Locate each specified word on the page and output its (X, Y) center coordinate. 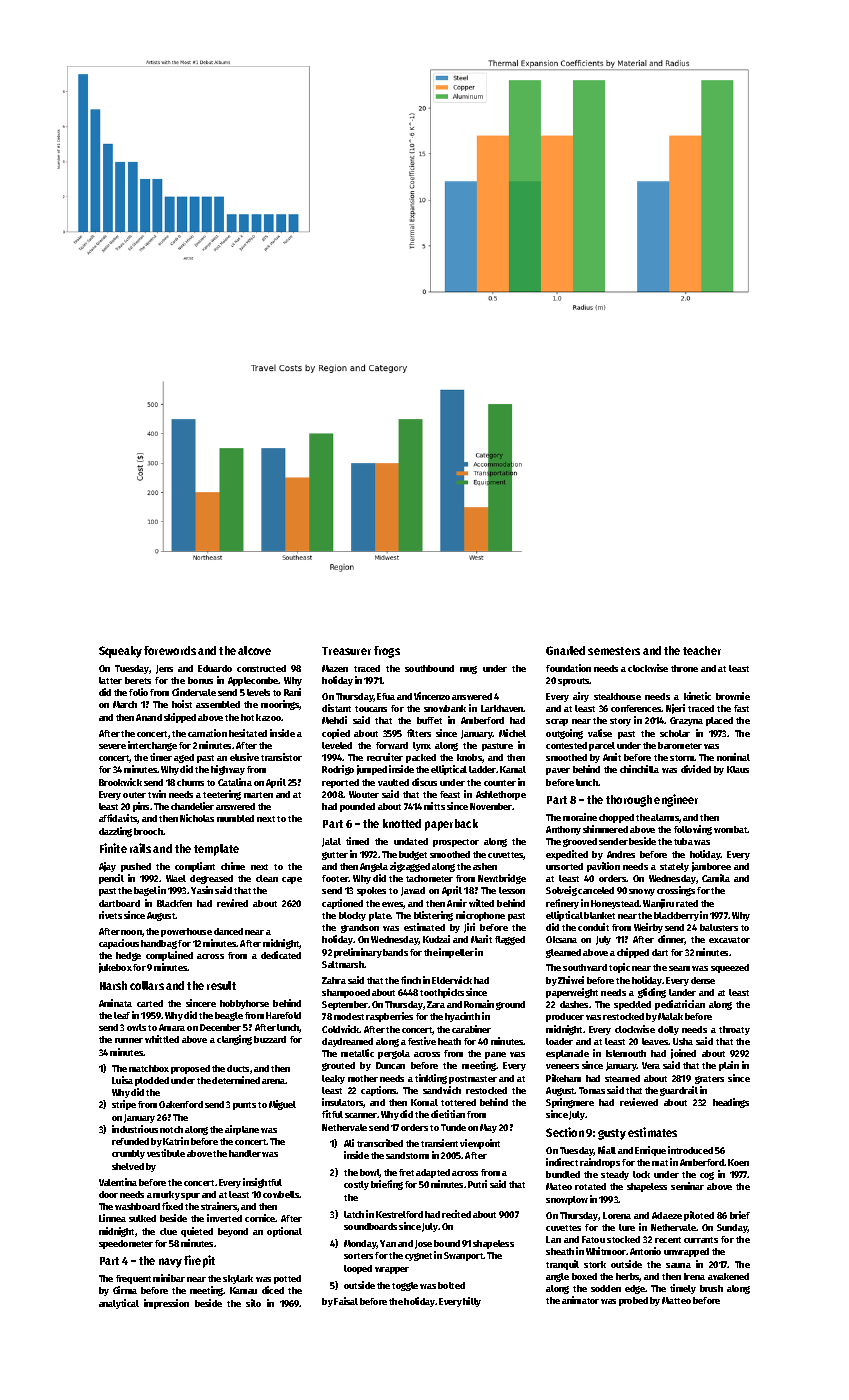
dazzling (115, 832)
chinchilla (639, 769)
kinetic (697, 696)
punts (244, 1106)
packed (421, 758)
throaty (734, 1030)
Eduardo (215, 668)
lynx (422, 746)
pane (495, 1055)
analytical (119, 1304)
